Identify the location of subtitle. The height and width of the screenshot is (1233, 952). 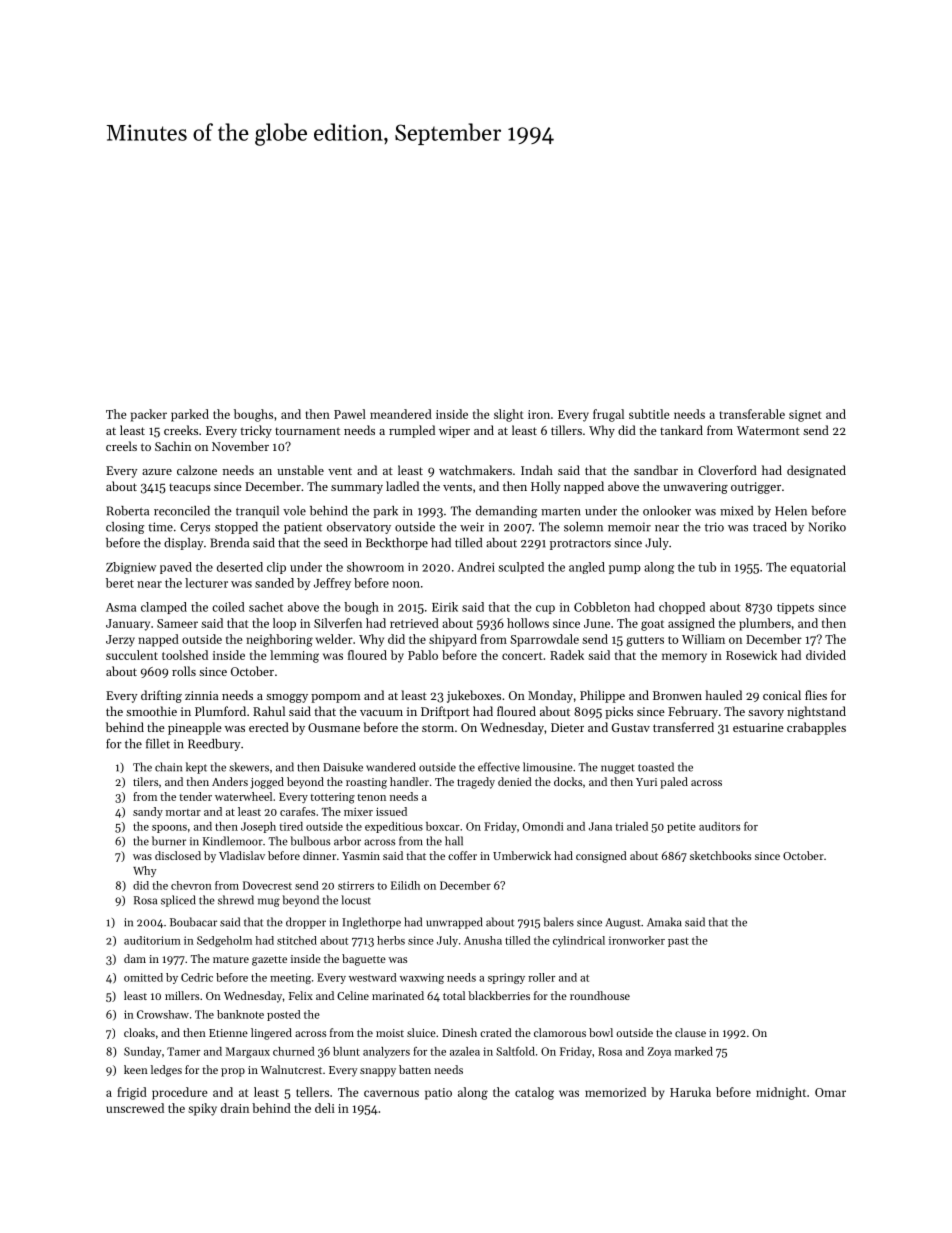
(649, 414).
